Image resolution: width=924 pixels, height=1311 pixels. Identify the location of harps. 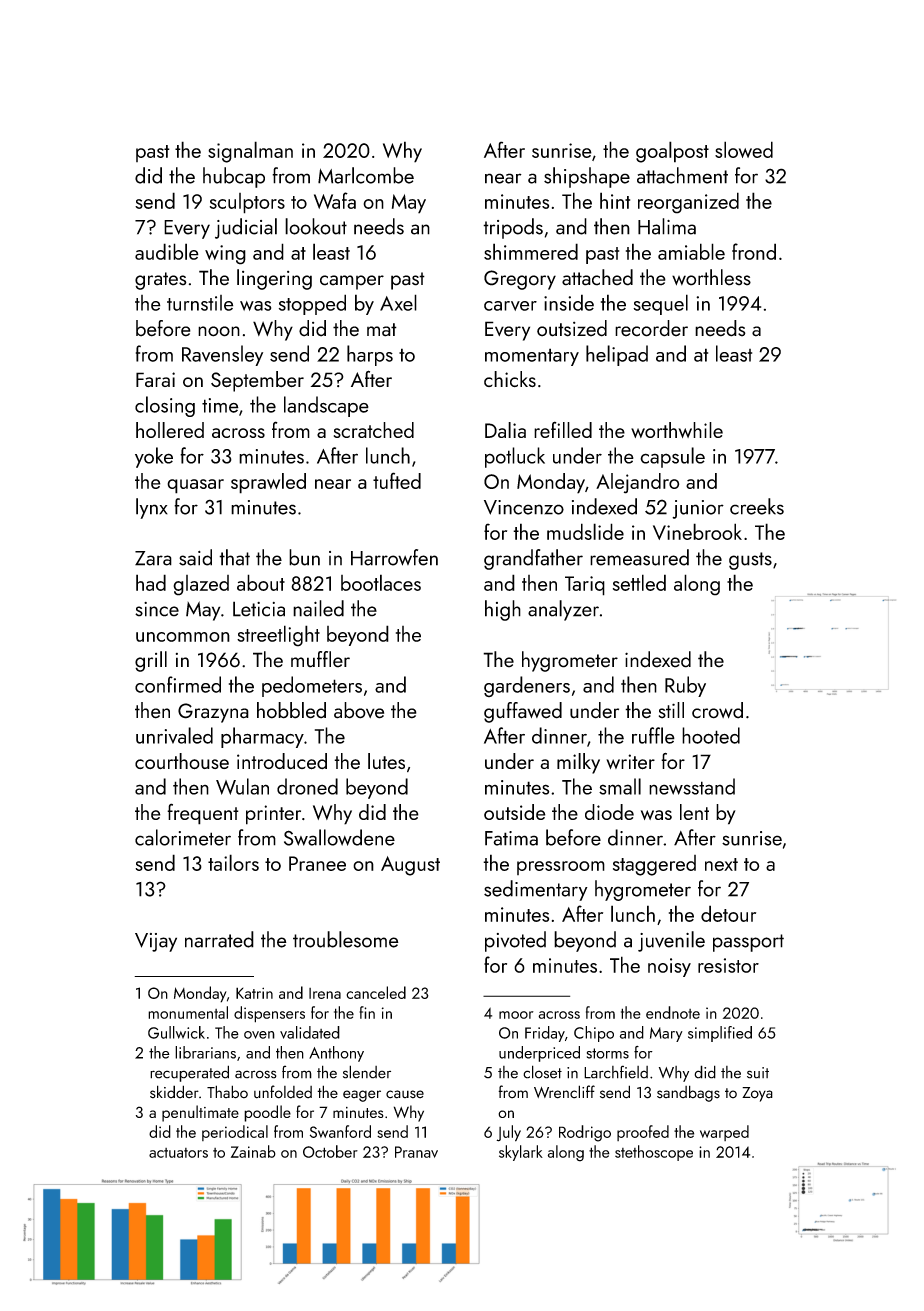
(370, 355).
